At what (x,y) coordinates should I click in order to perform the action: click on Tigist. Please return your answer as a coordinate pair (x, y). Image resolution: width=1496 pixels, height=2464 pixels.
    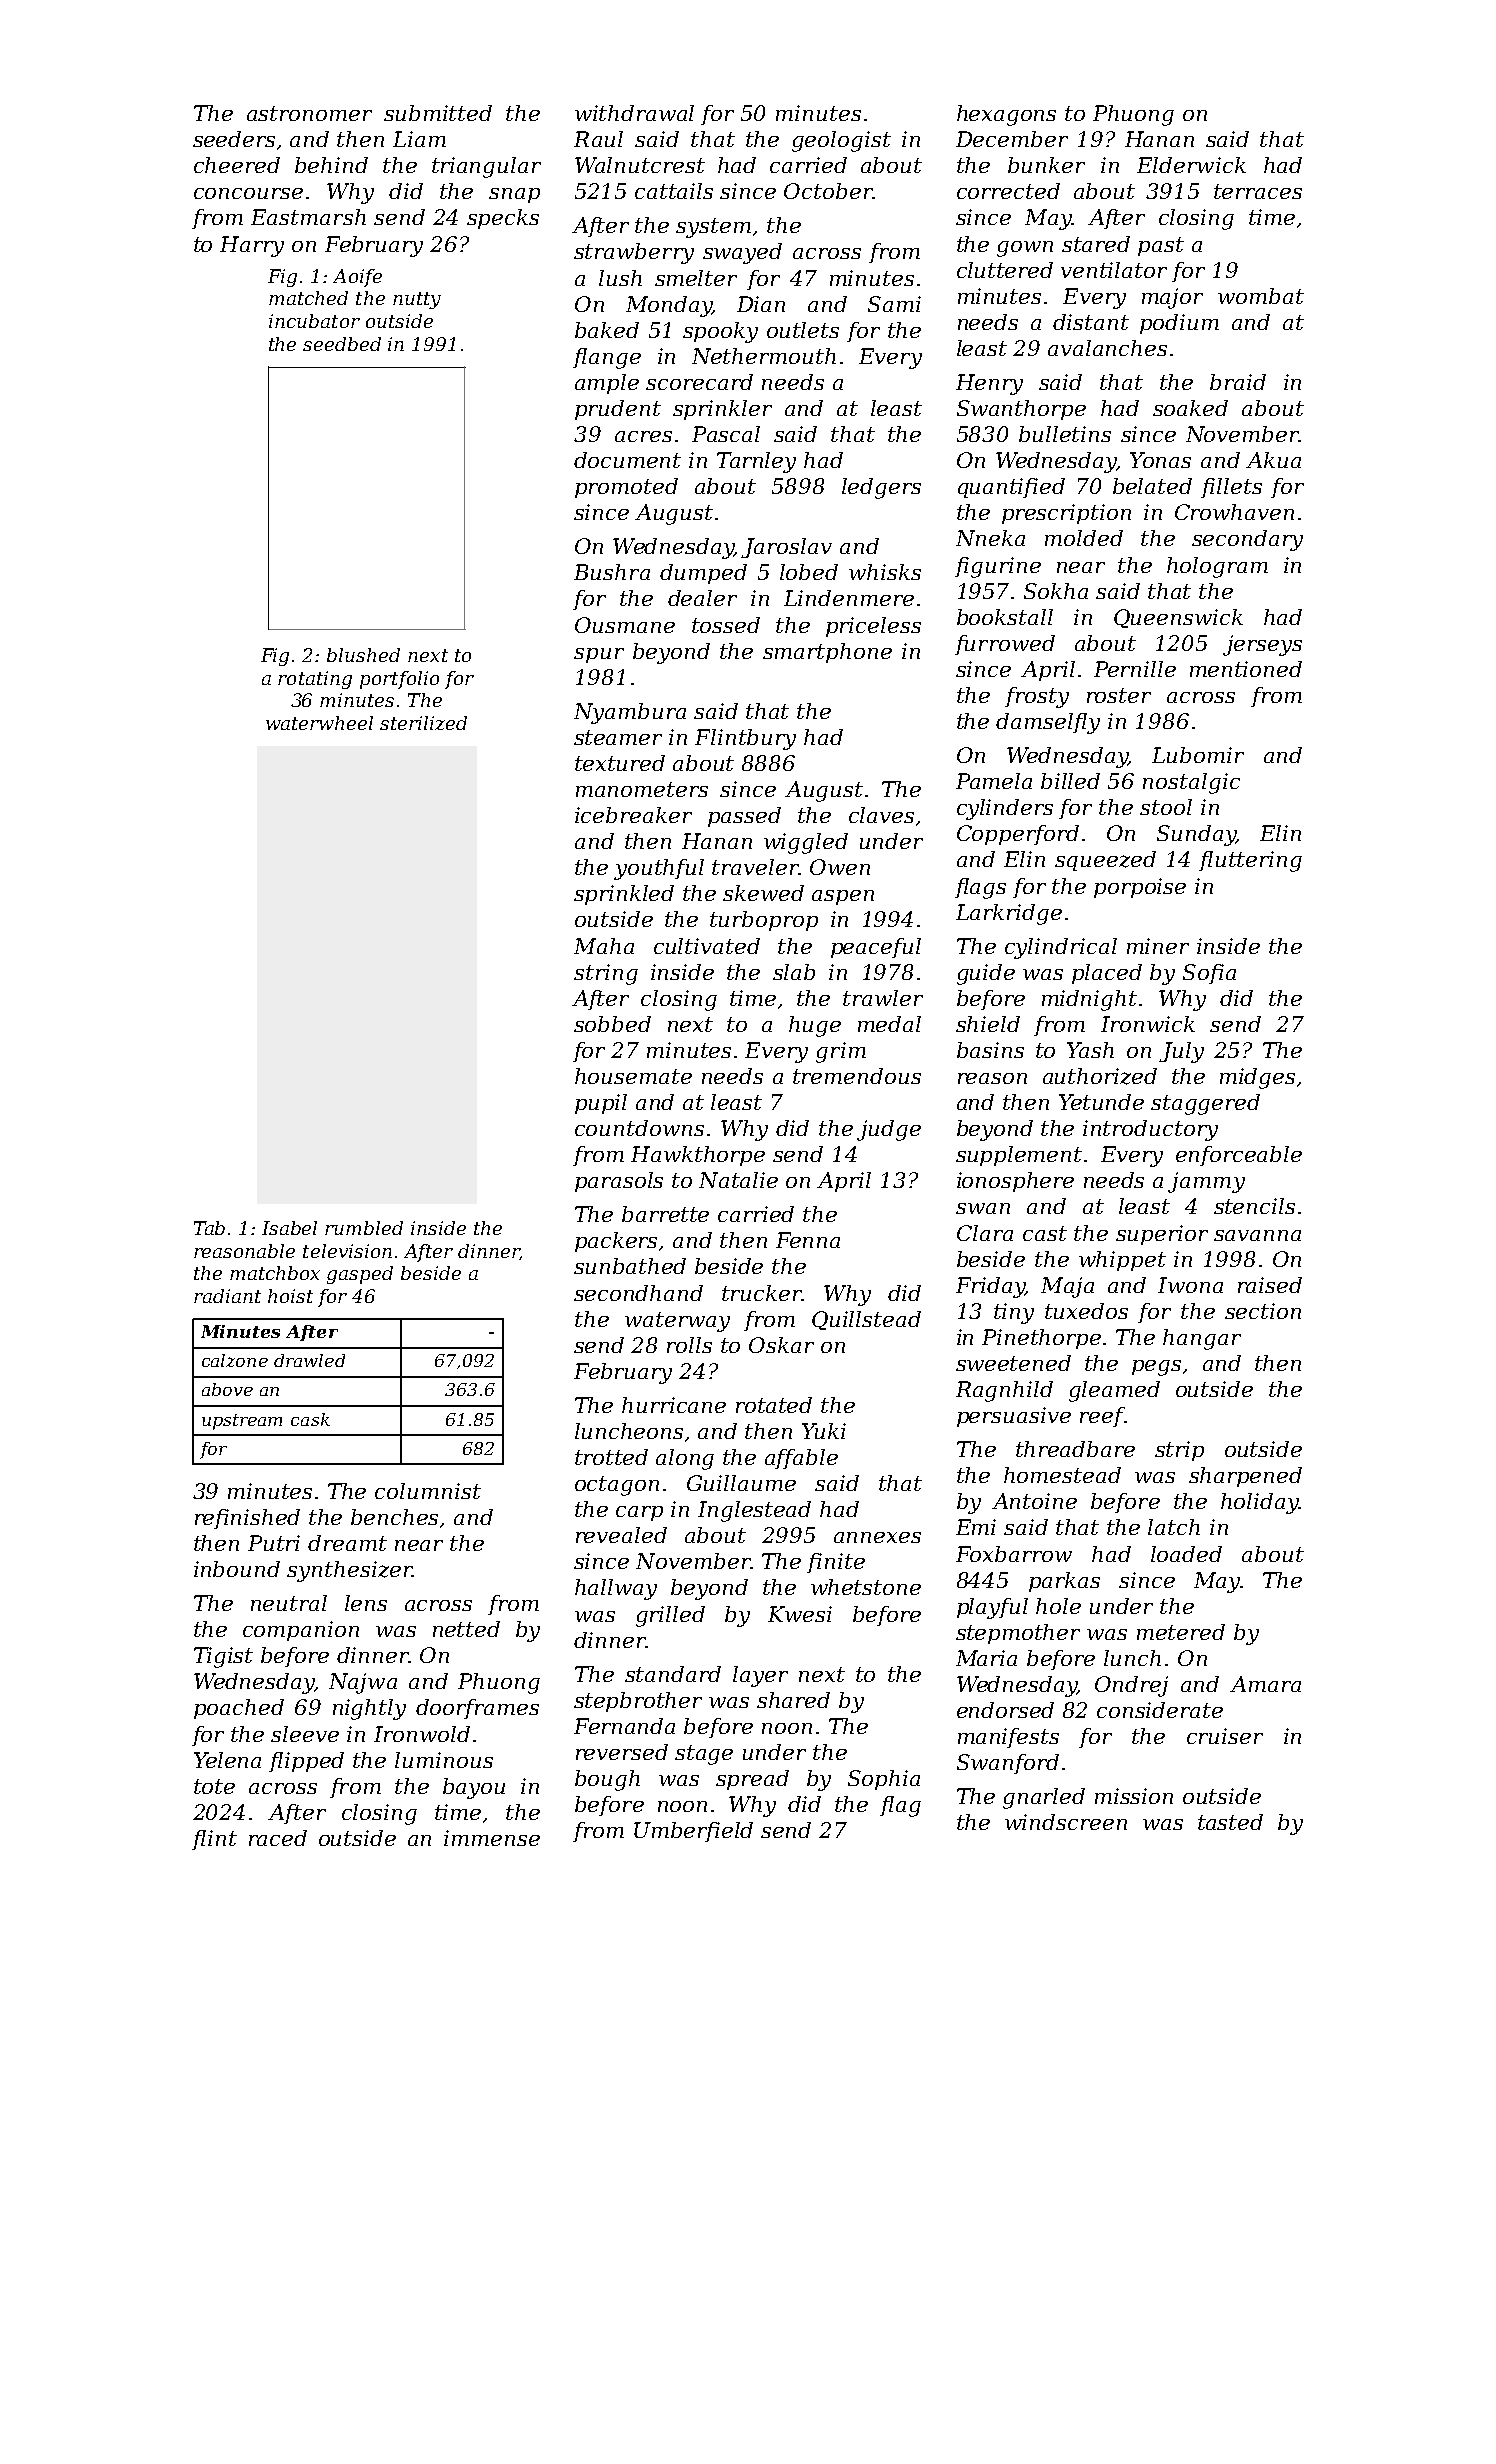
    Looking at the image, I should click on (223, 1657).
